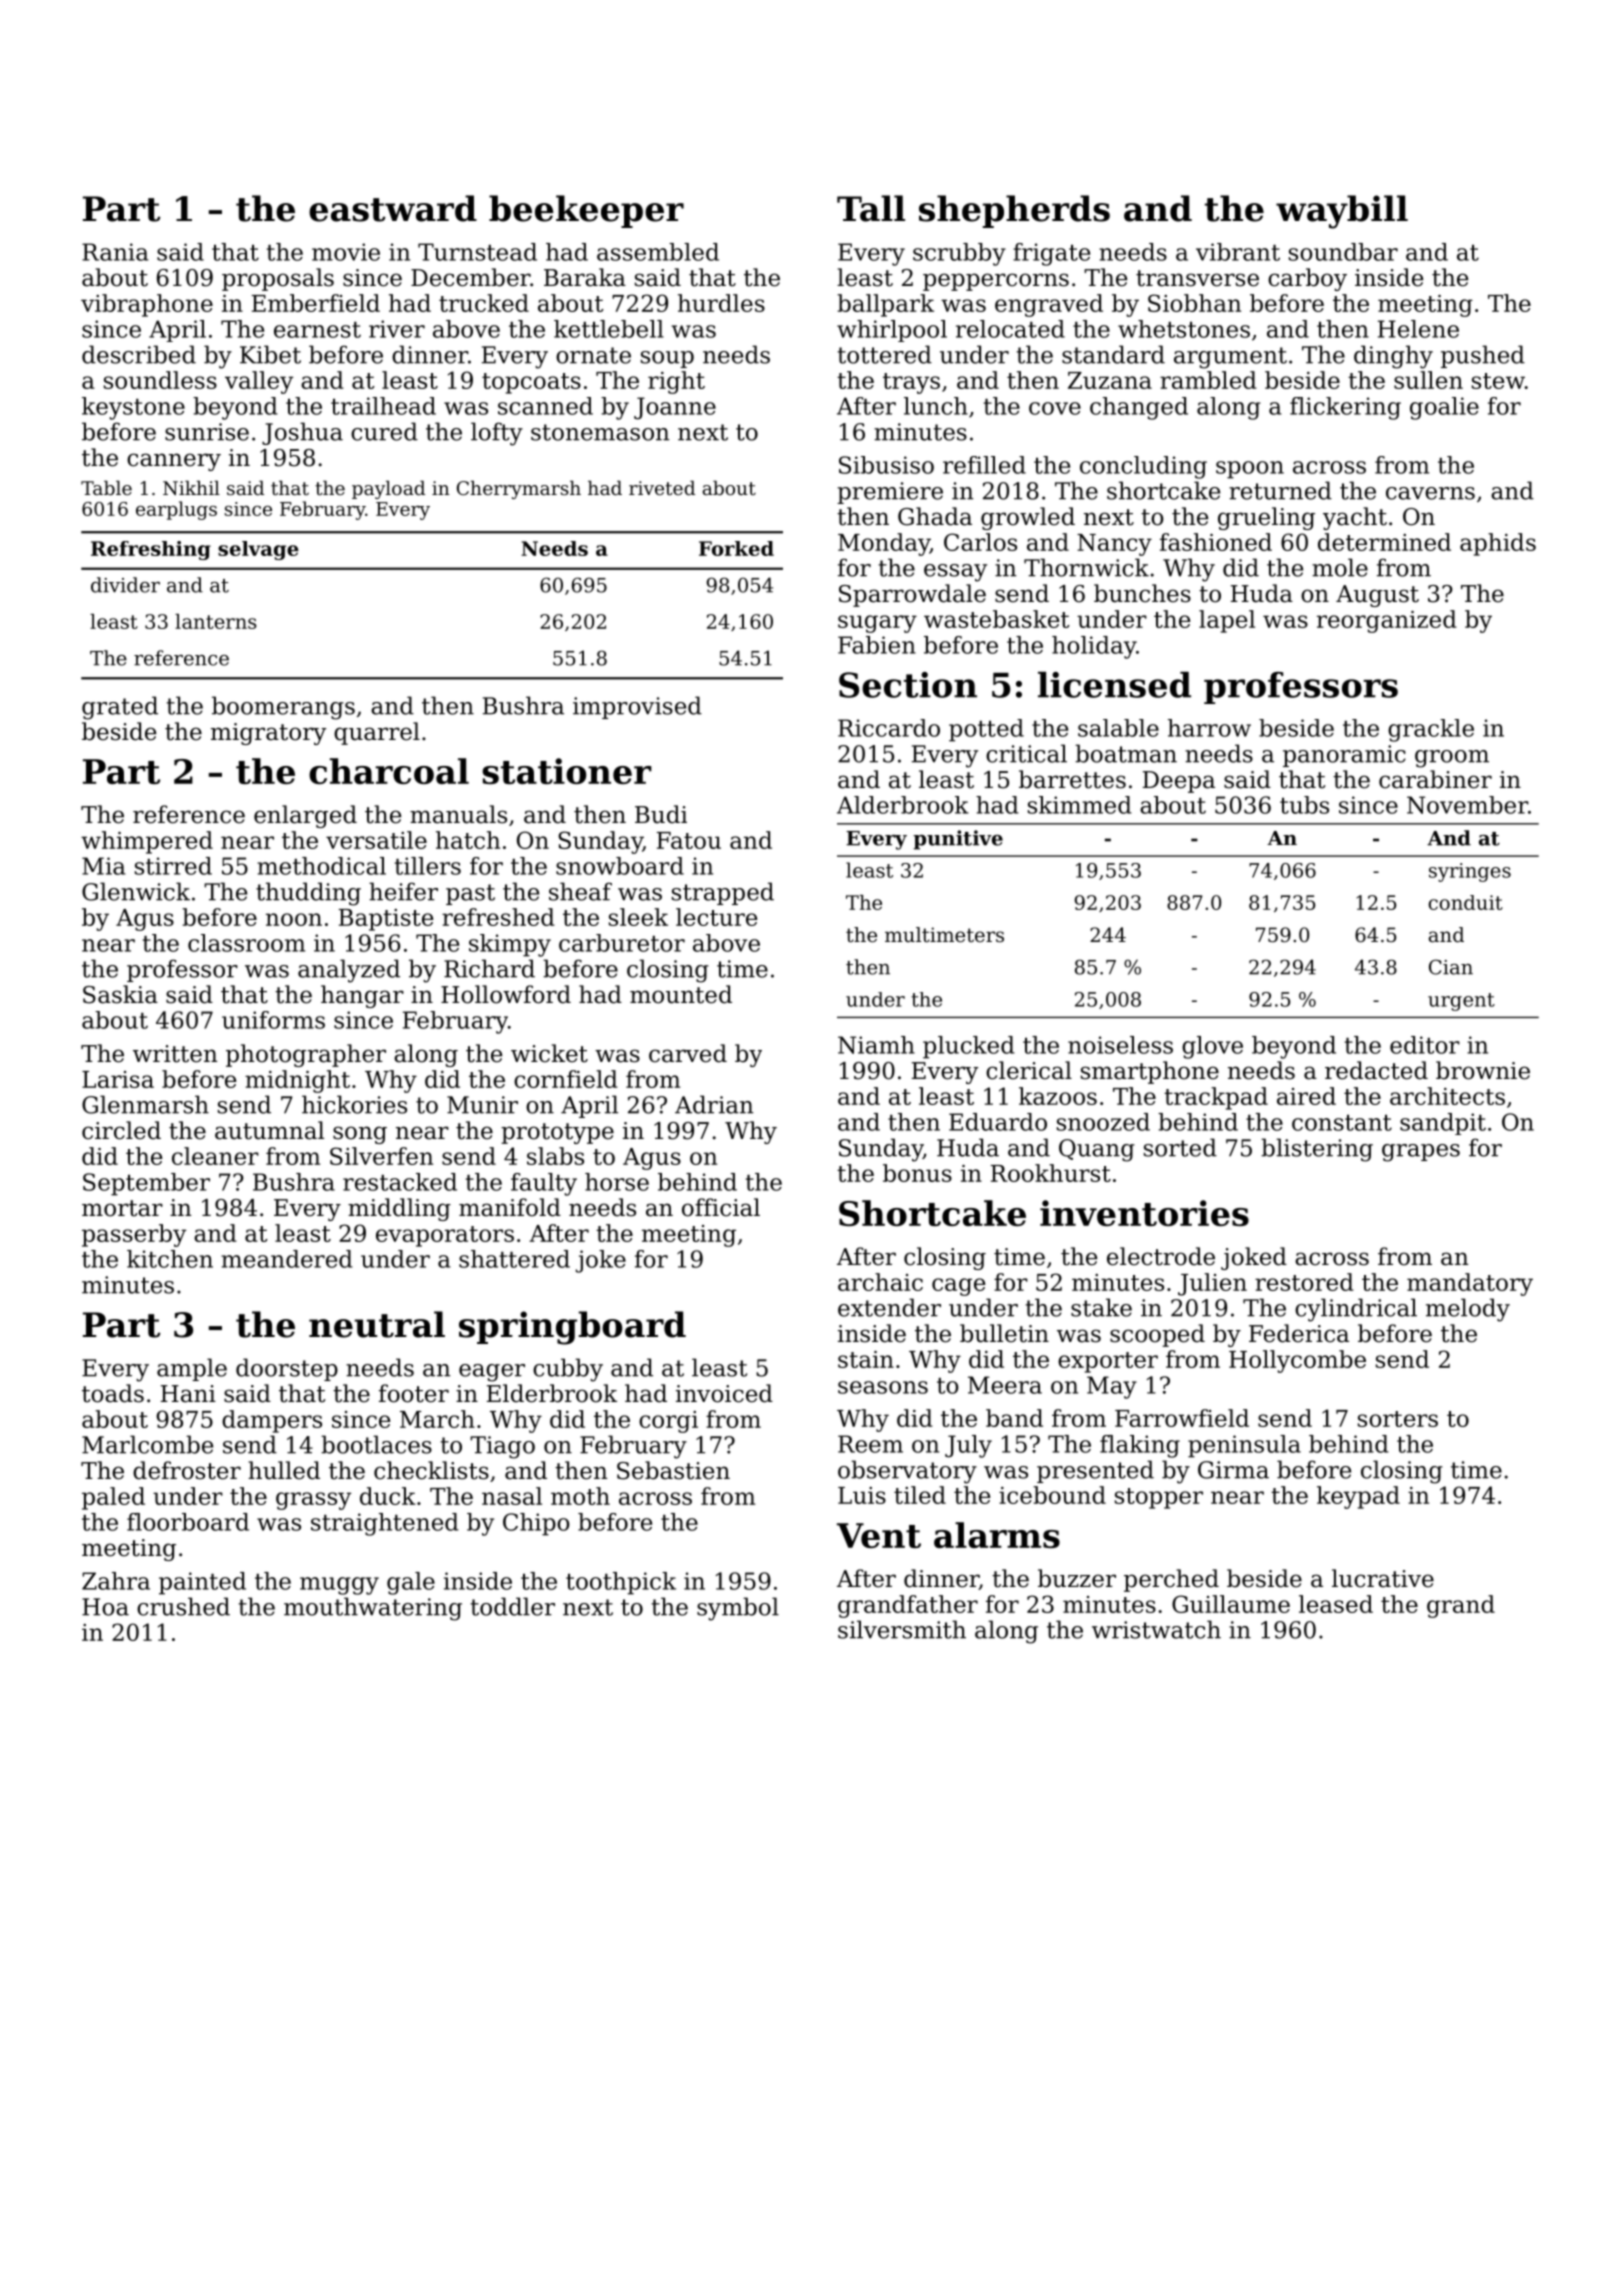 The height and width of the screenshot is (2292, 1620). I want to click on Sebastien, so click(673, 1470).
